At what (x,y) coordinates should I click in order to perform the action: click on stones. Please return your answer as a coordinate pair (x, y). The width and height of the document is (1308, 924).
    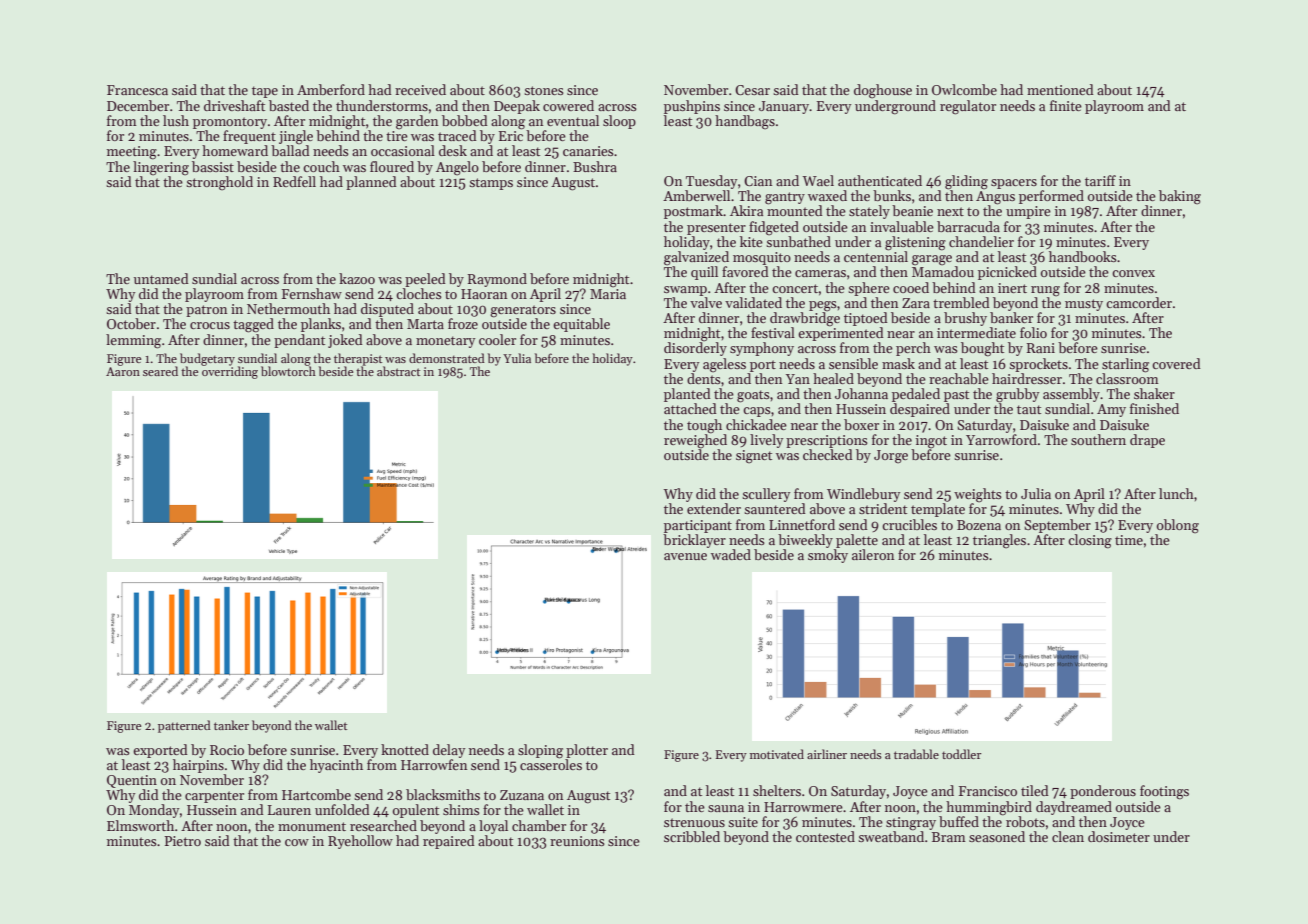
    Looking at the image, I should click on (544, 90).
